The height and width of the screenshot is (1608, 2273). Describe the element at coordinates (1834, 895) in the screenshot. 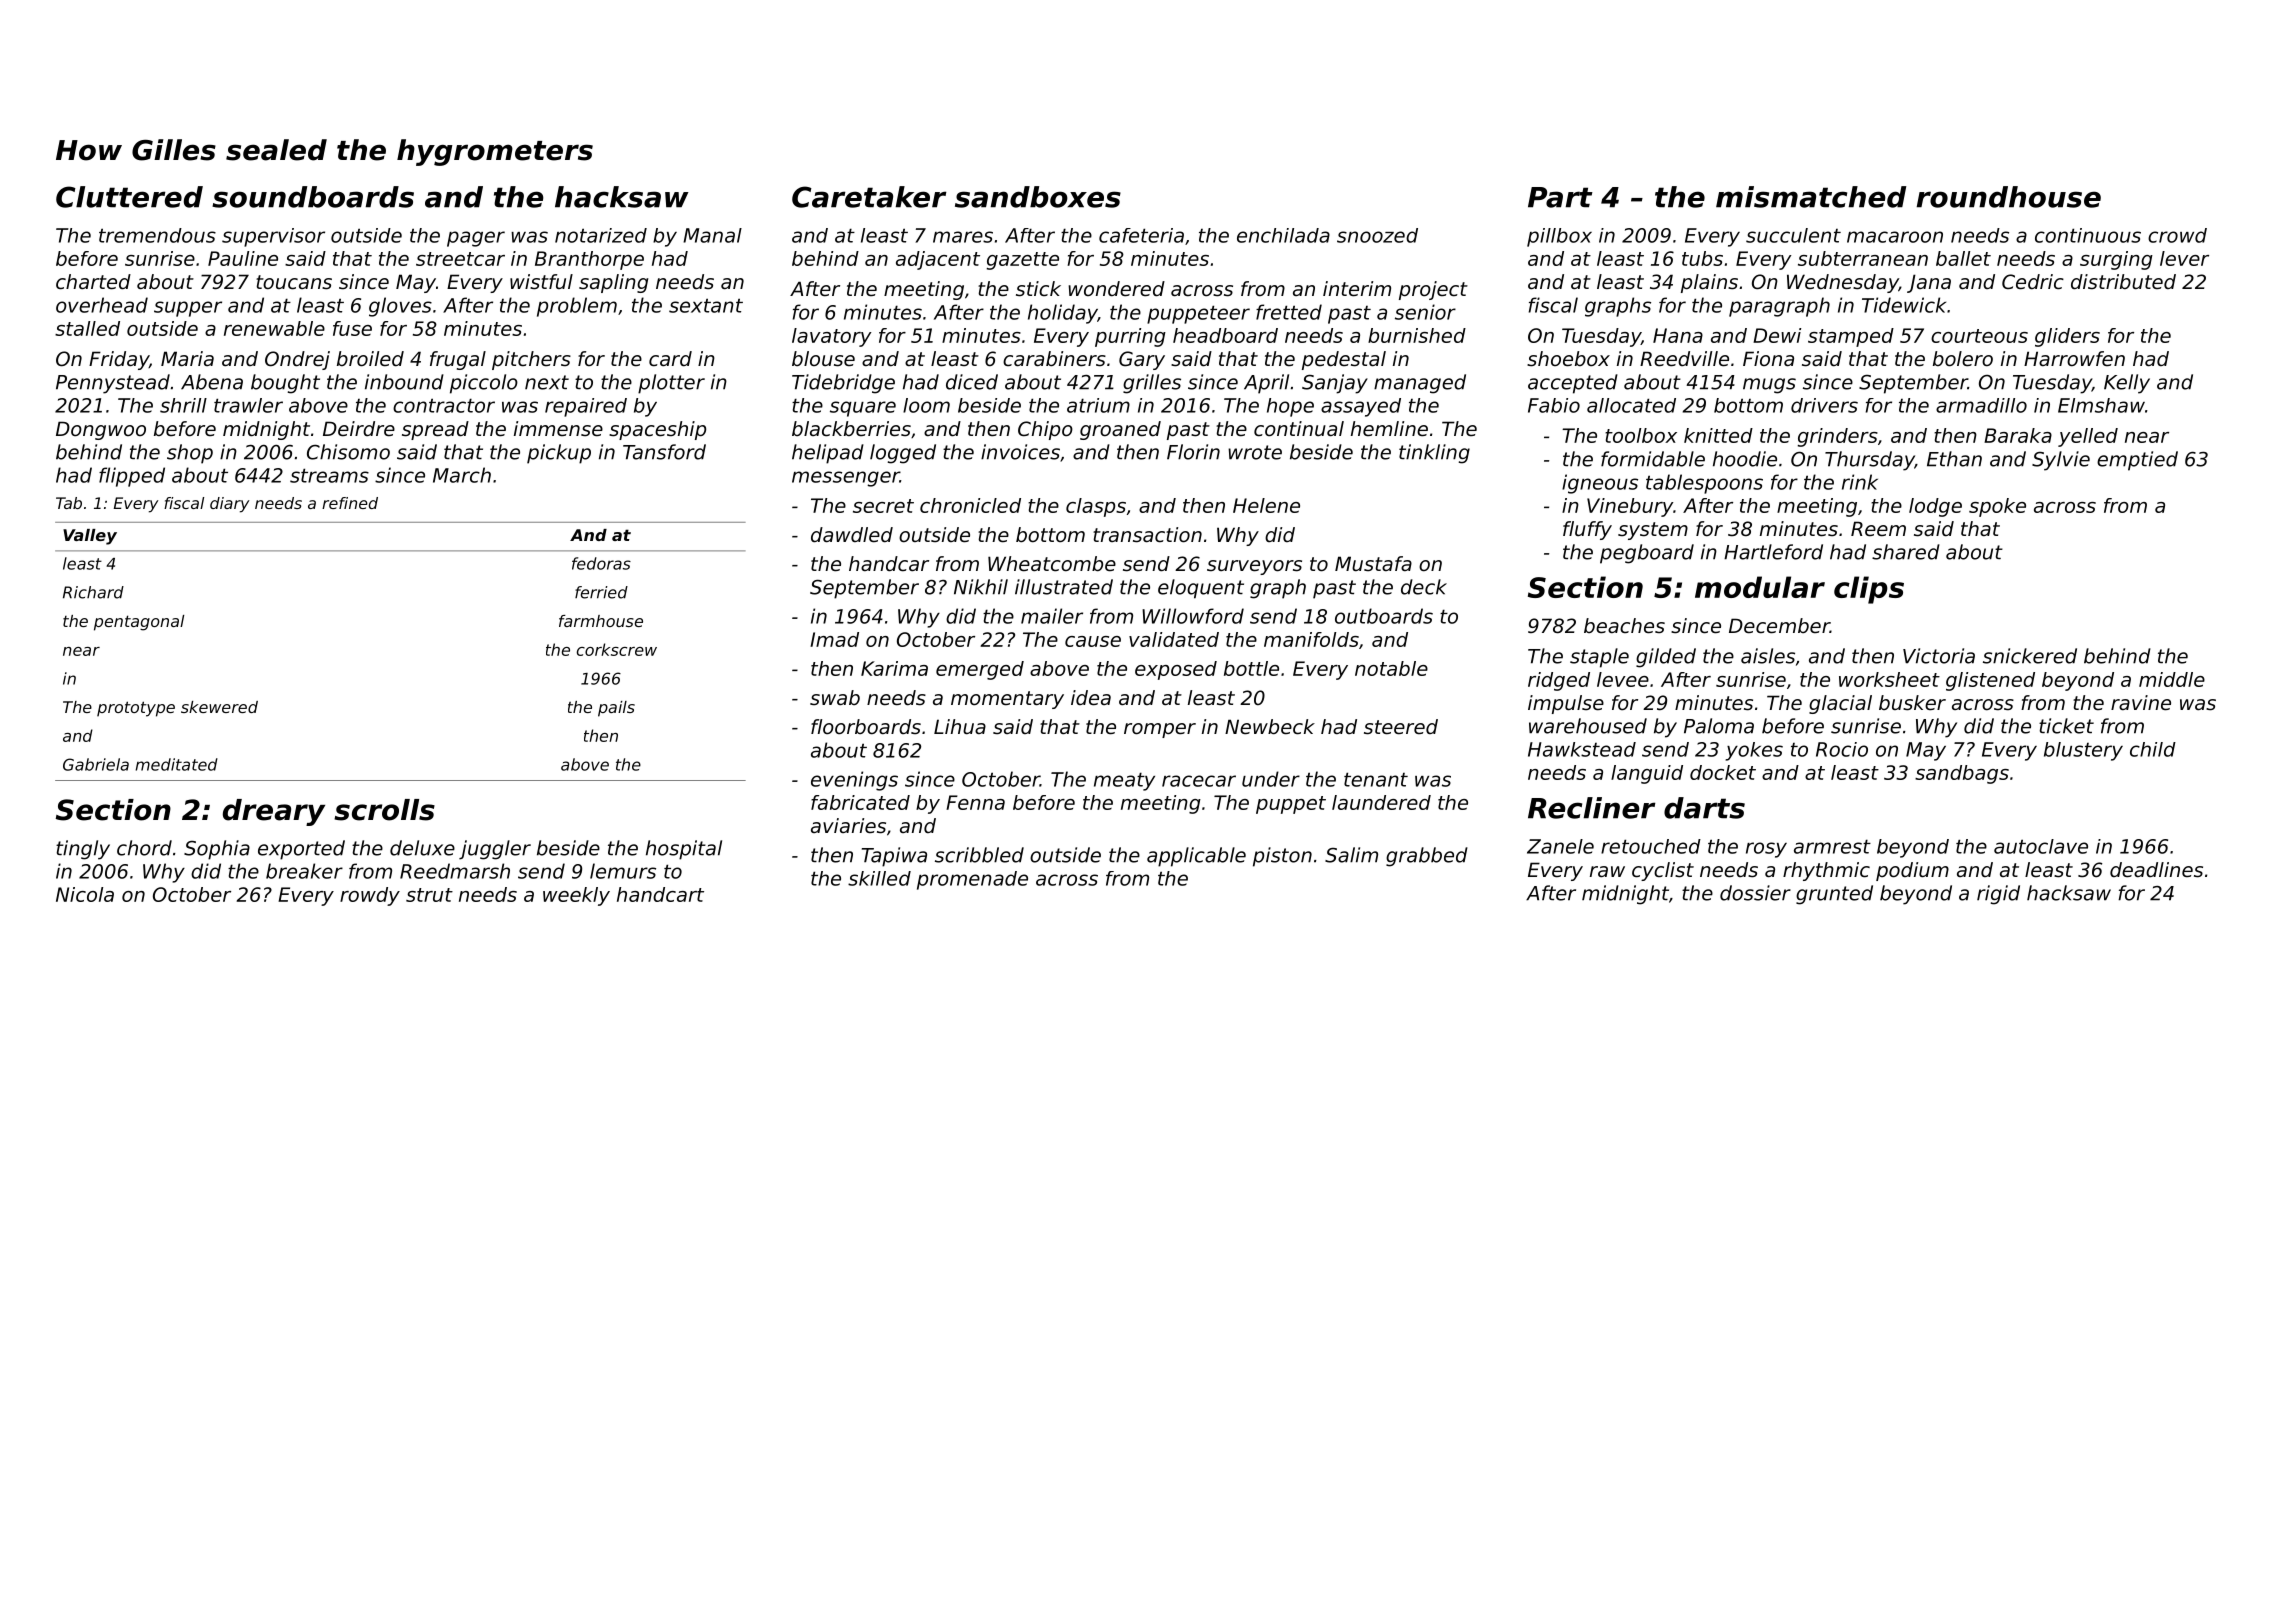

I see `grunted` at that location.
